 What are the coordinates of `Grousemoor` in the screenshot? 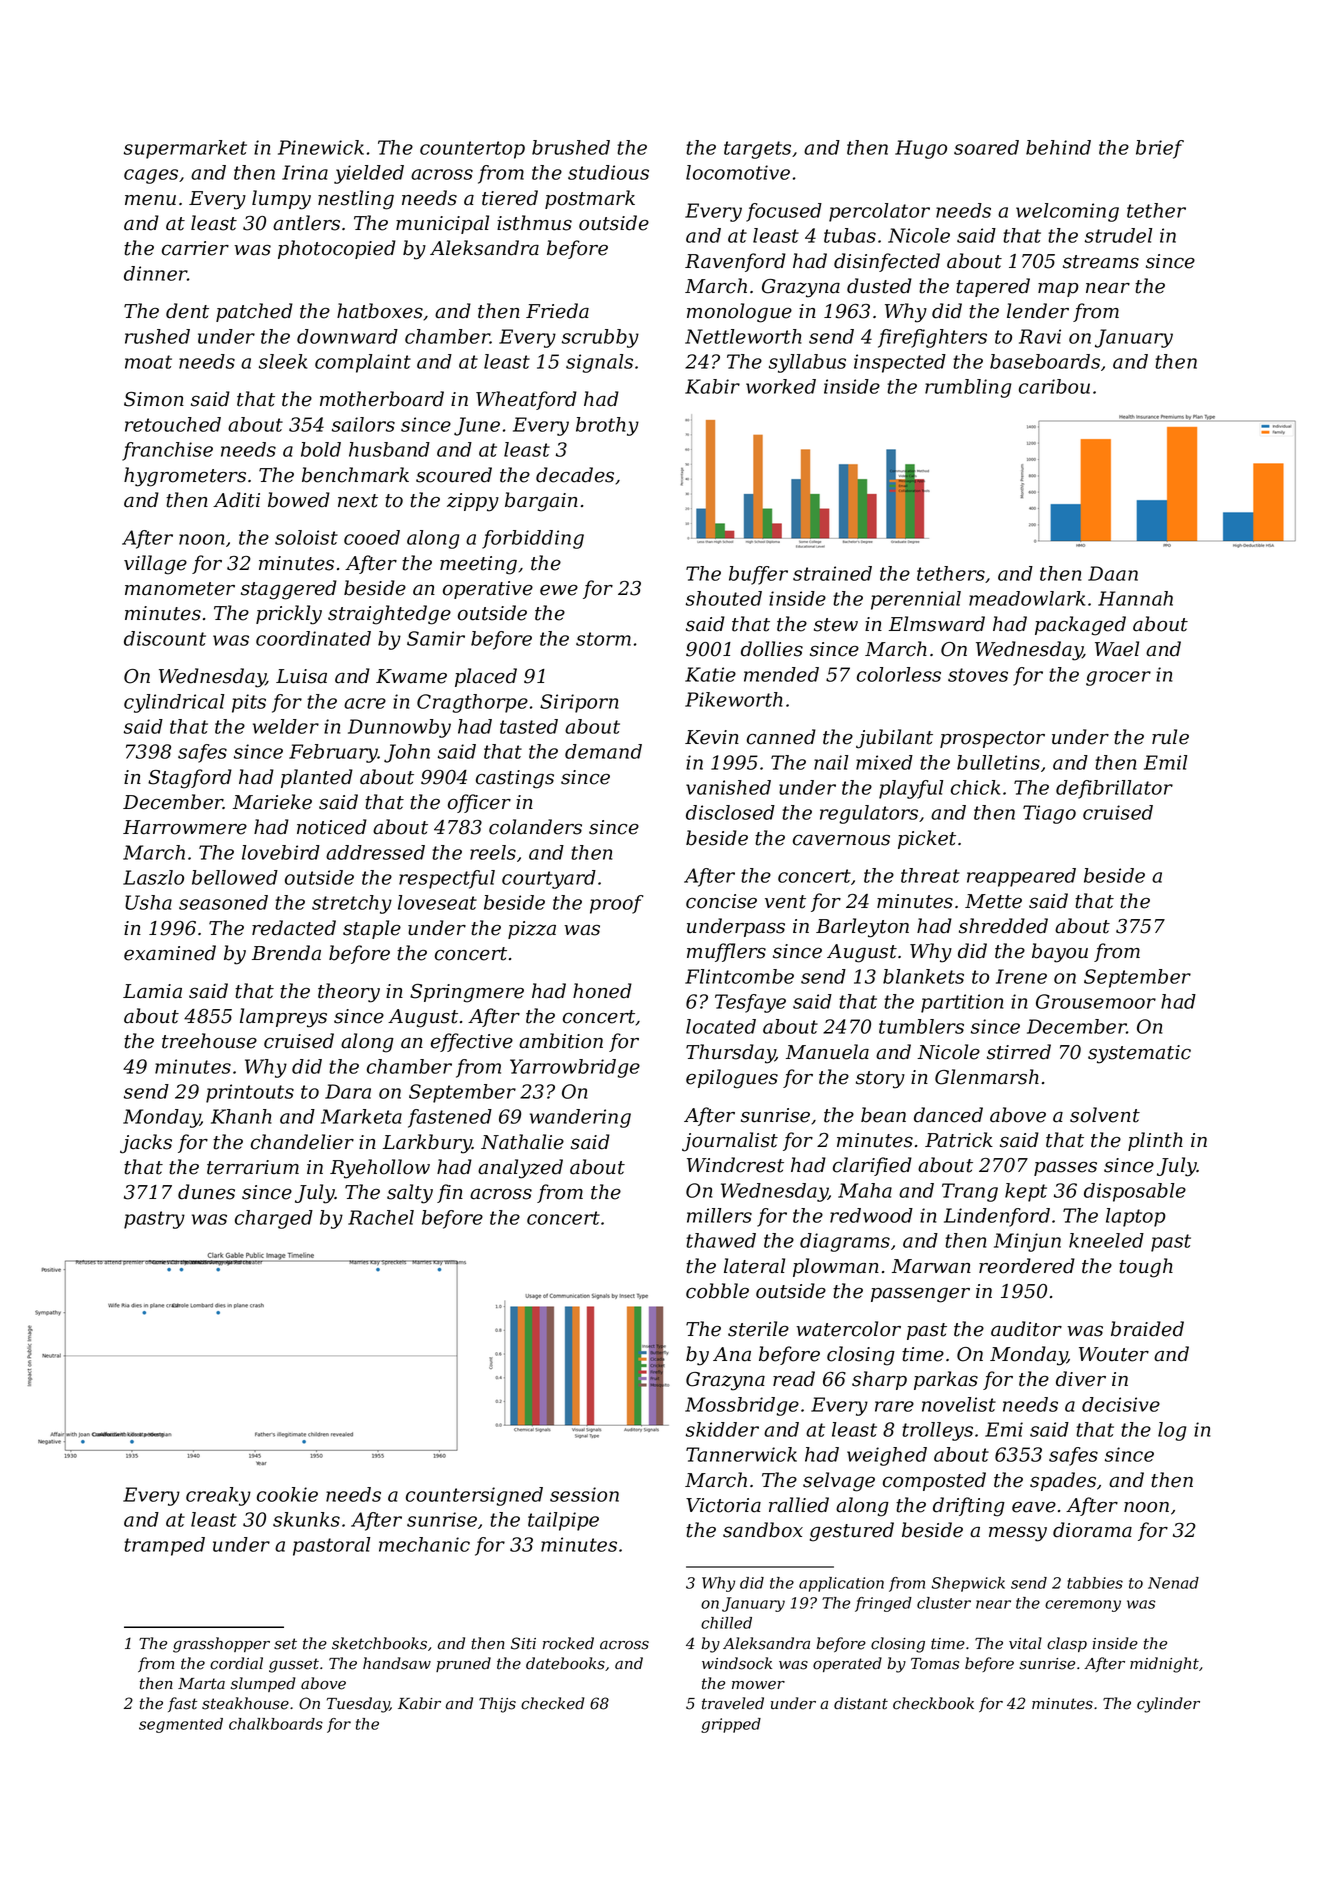 It's located at (1096, 1001).
